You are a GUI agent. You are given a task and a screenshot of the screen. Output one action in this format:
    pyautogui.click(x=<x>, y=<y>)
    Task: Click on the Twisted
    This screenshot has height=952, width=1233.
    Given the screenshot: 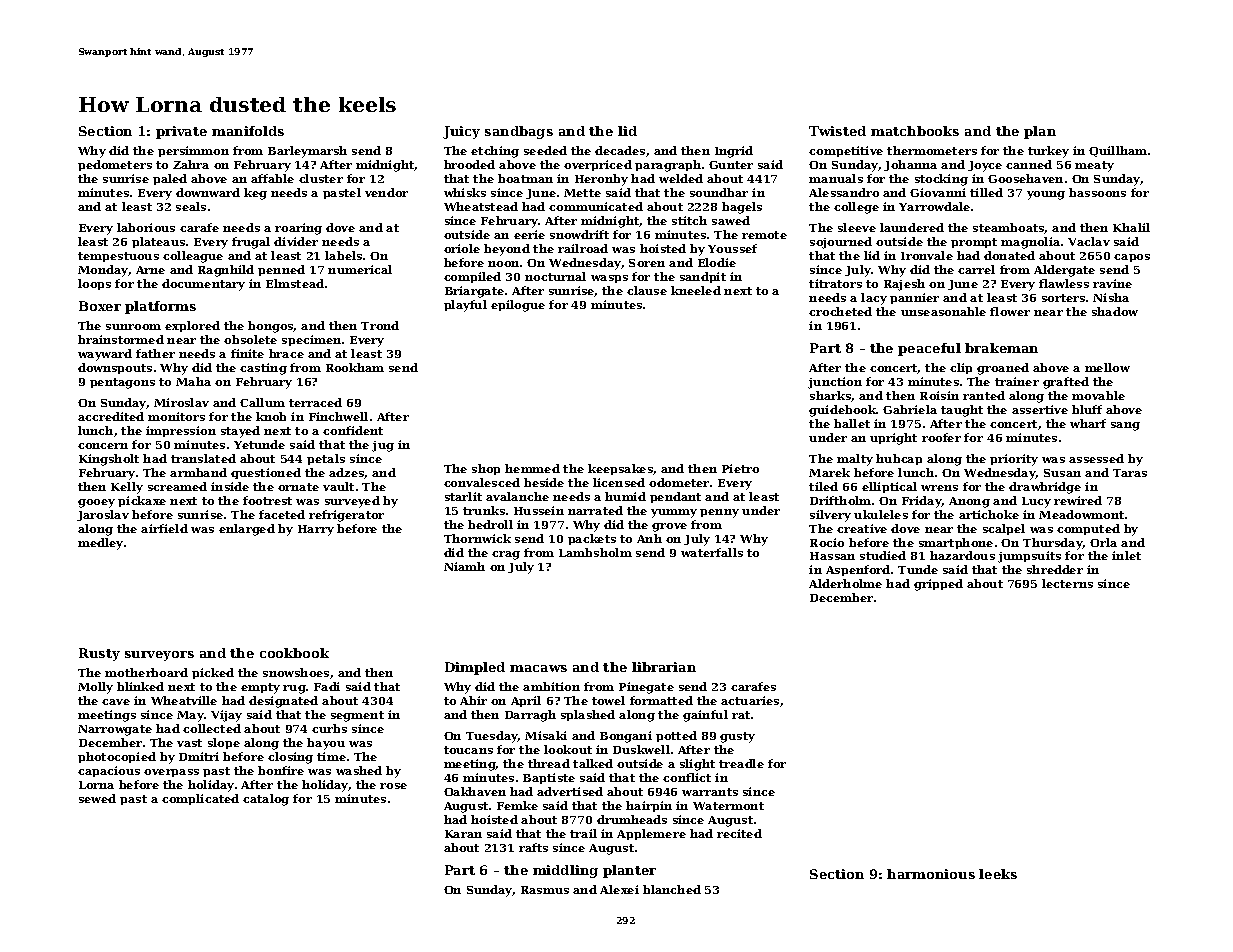 What is the action you would take?
    pyautogui.click(x=837, y=131)
